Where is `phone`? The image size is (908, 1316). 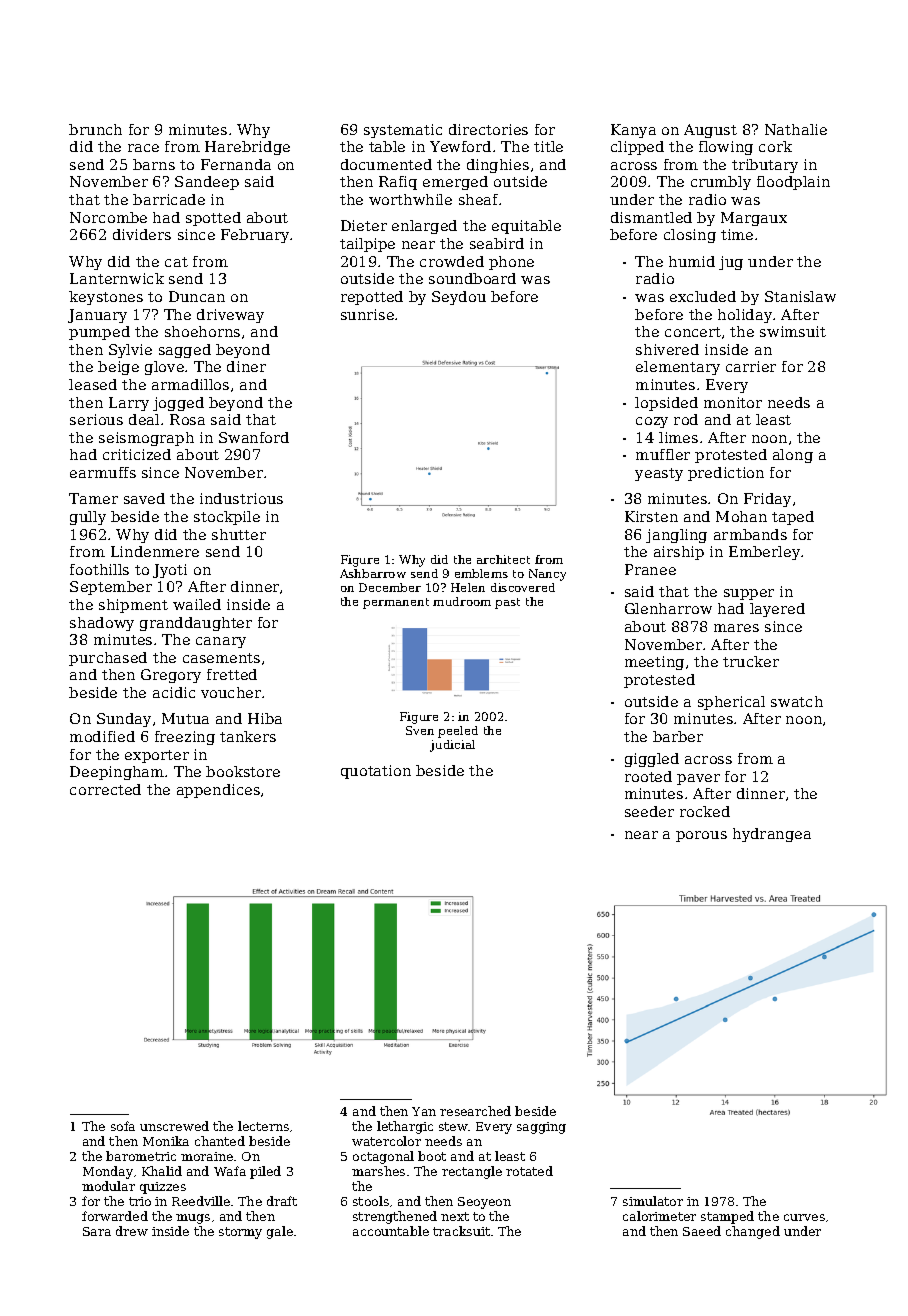
phone is located at coordinates (511, 263).
